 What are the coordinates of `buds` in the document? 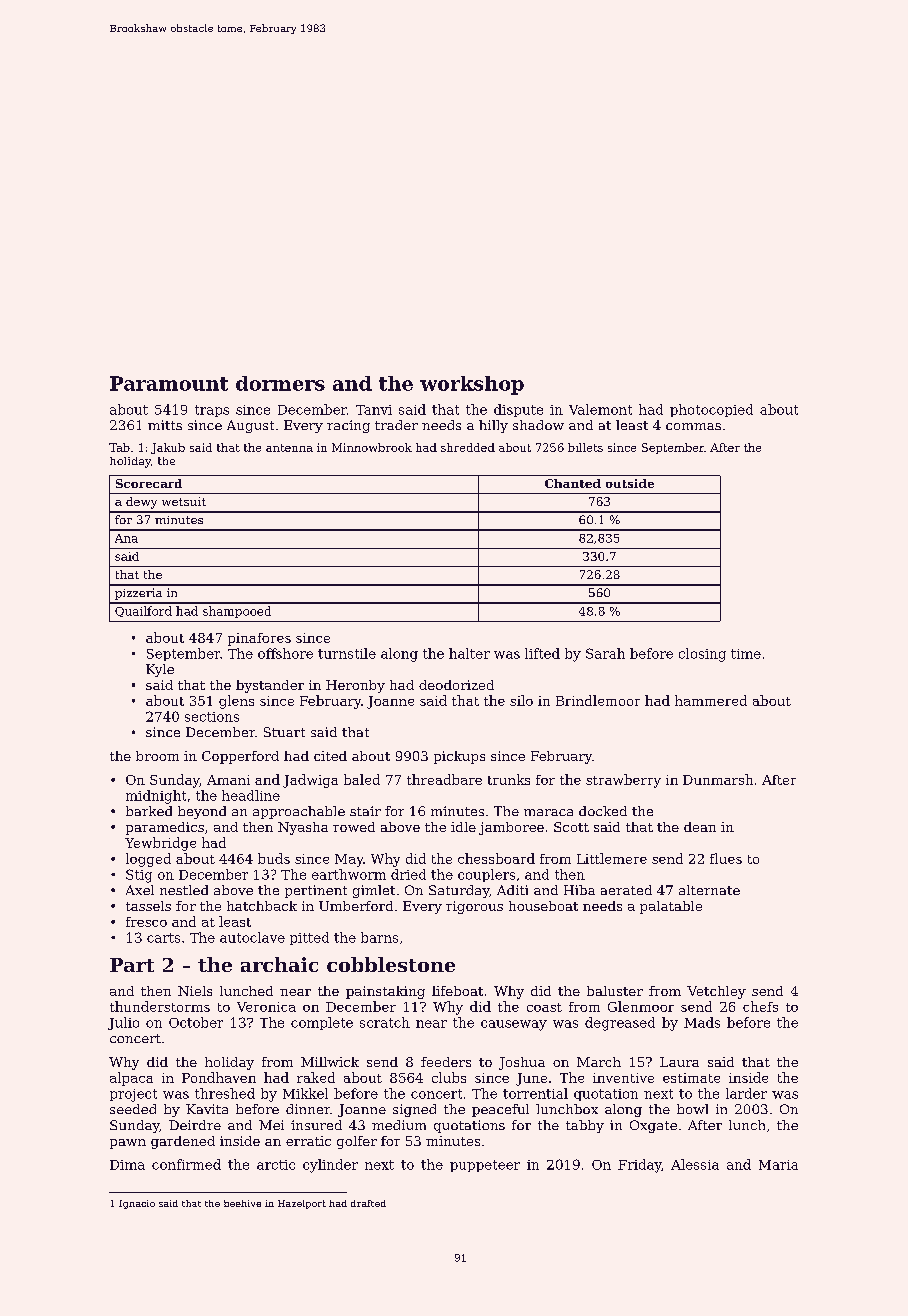 It's located at (274, 858).
